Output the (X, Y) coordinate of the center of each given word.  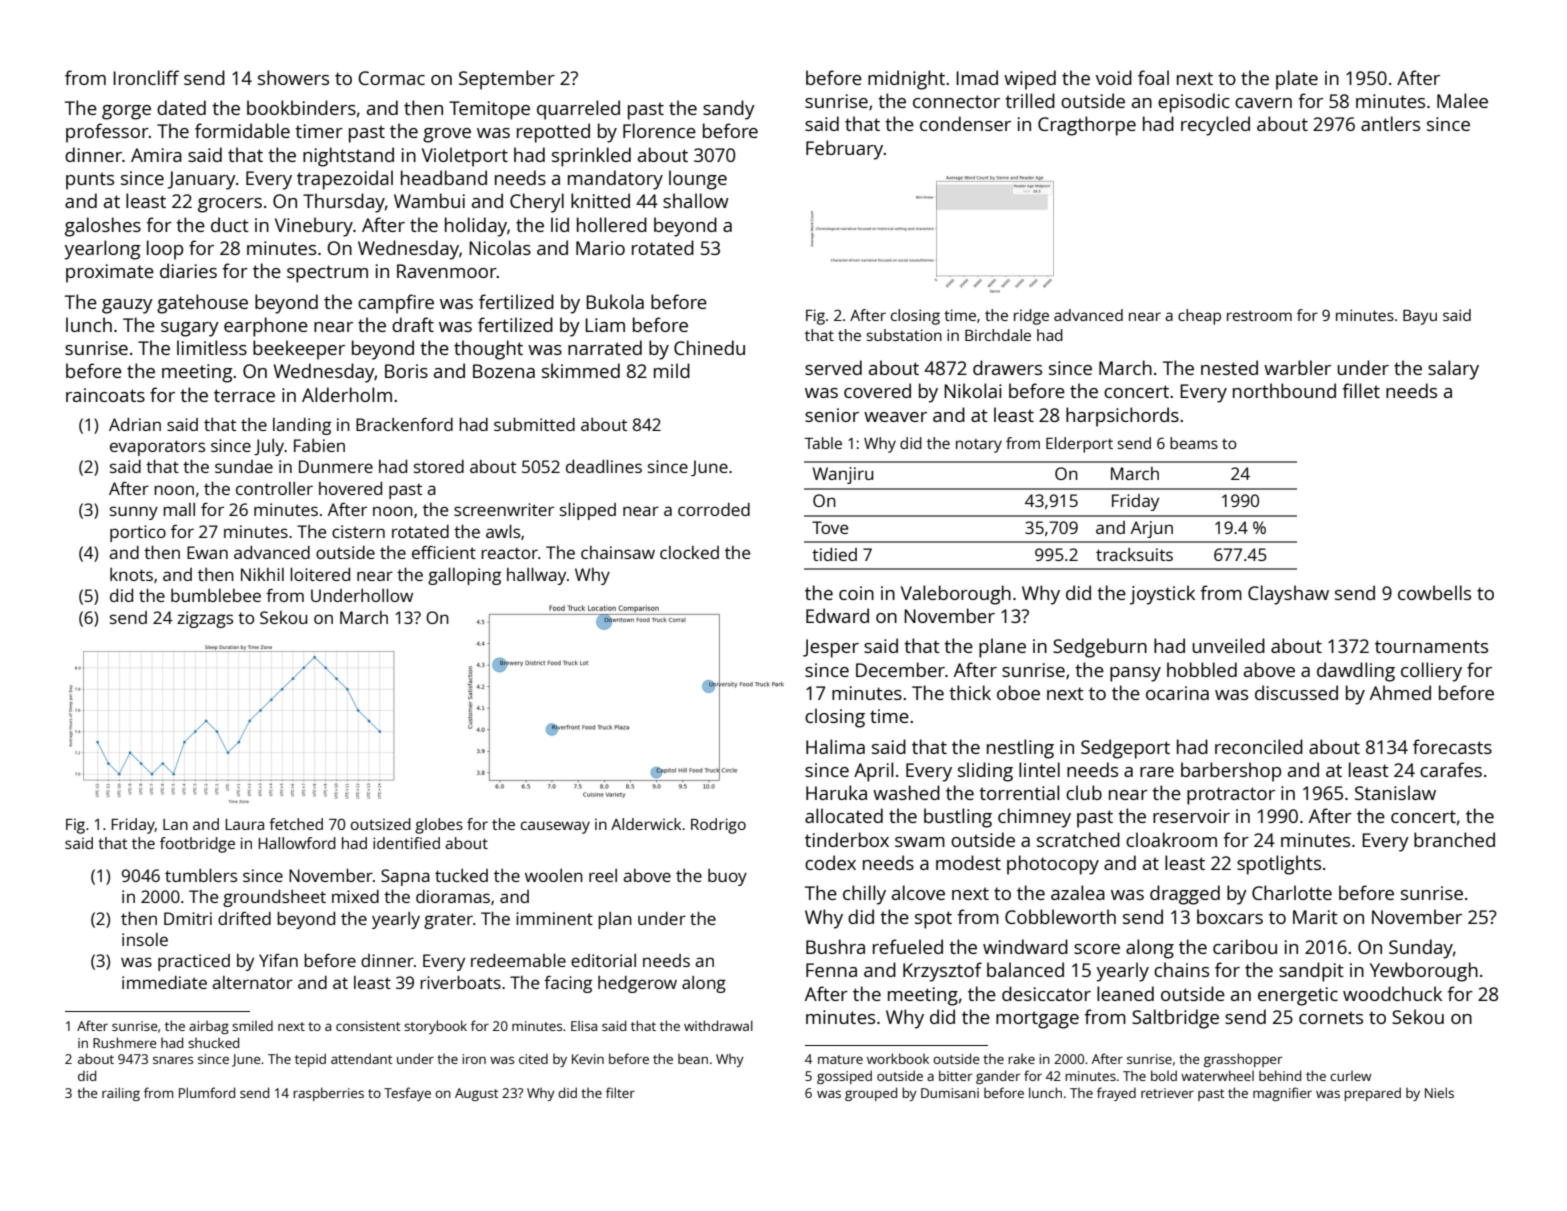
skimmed (581, 370)
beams (1194, 443)
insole (145, 939)
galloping (464, 576)
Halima (835, 746)
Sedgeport (1125, 749)
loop (165, 250)
